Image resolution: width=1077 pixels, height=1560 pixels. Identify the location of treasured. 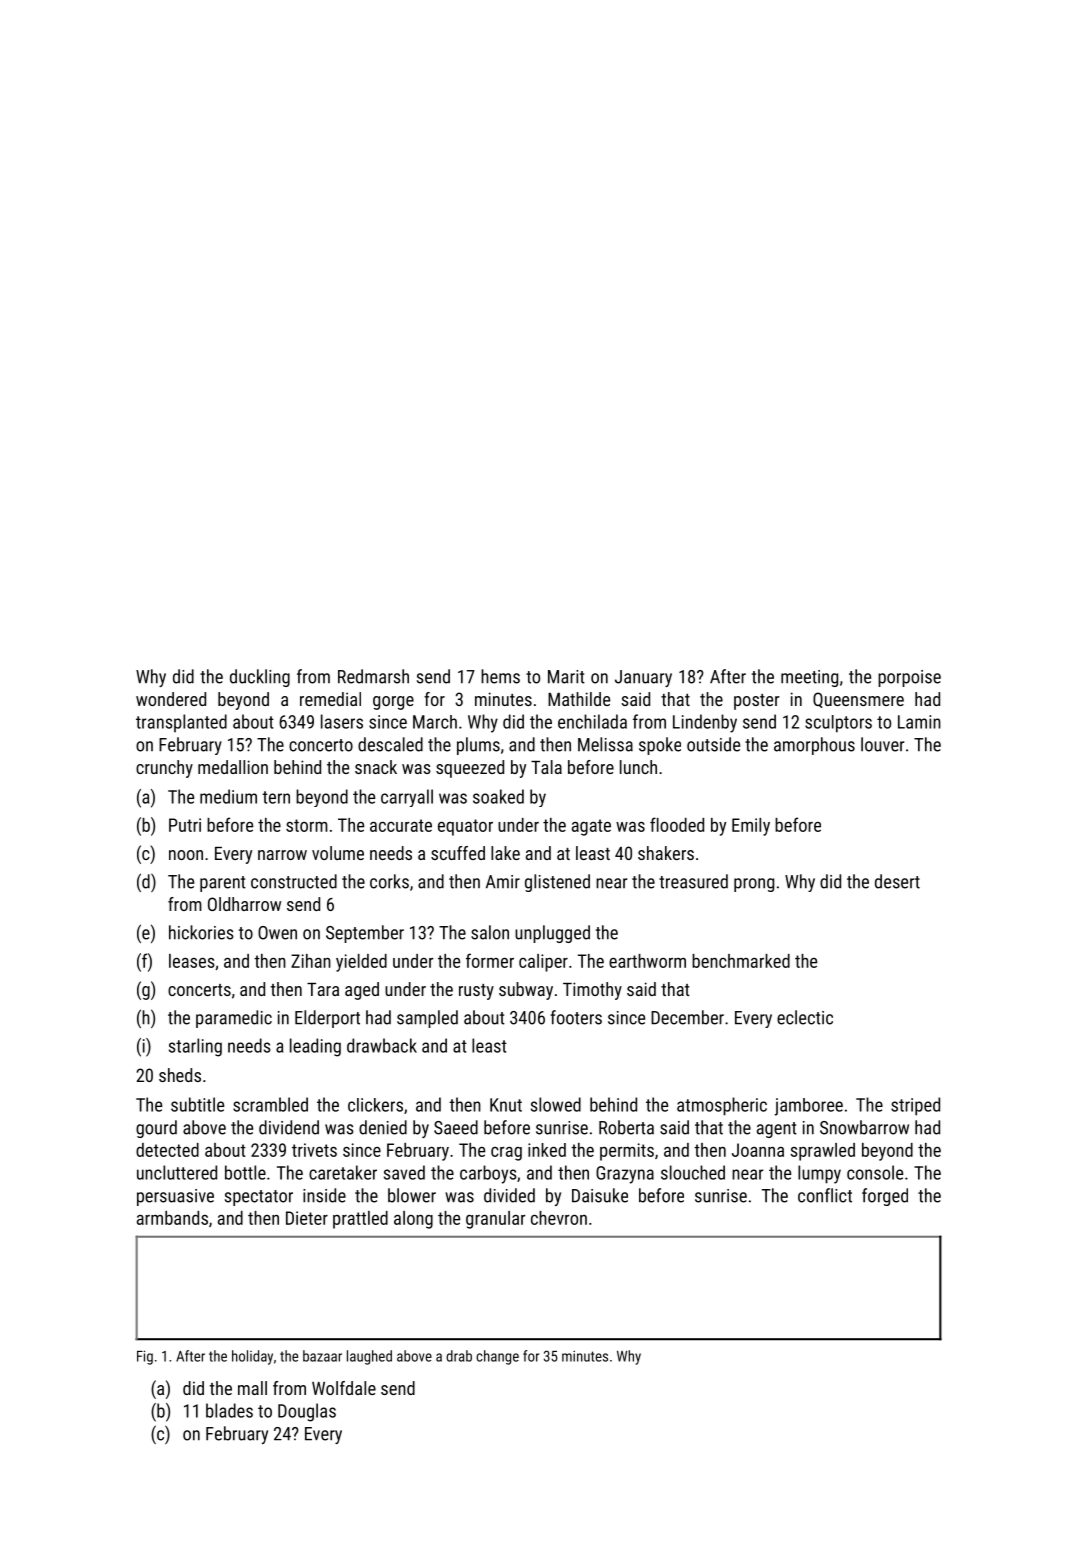
(693, 881).
